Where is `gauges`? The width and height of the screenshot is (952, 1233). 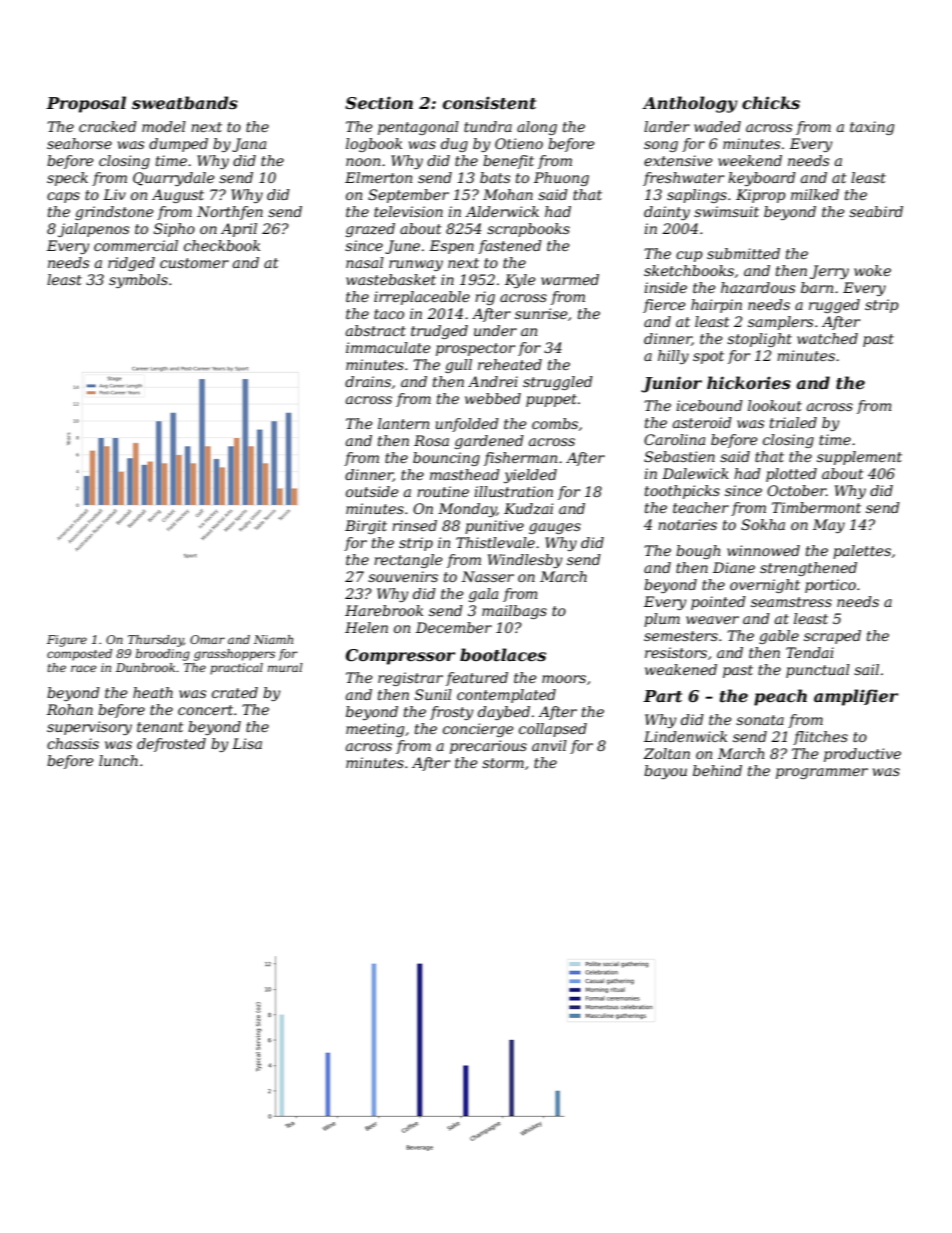
gauges is located at coordinates (555, 528).
